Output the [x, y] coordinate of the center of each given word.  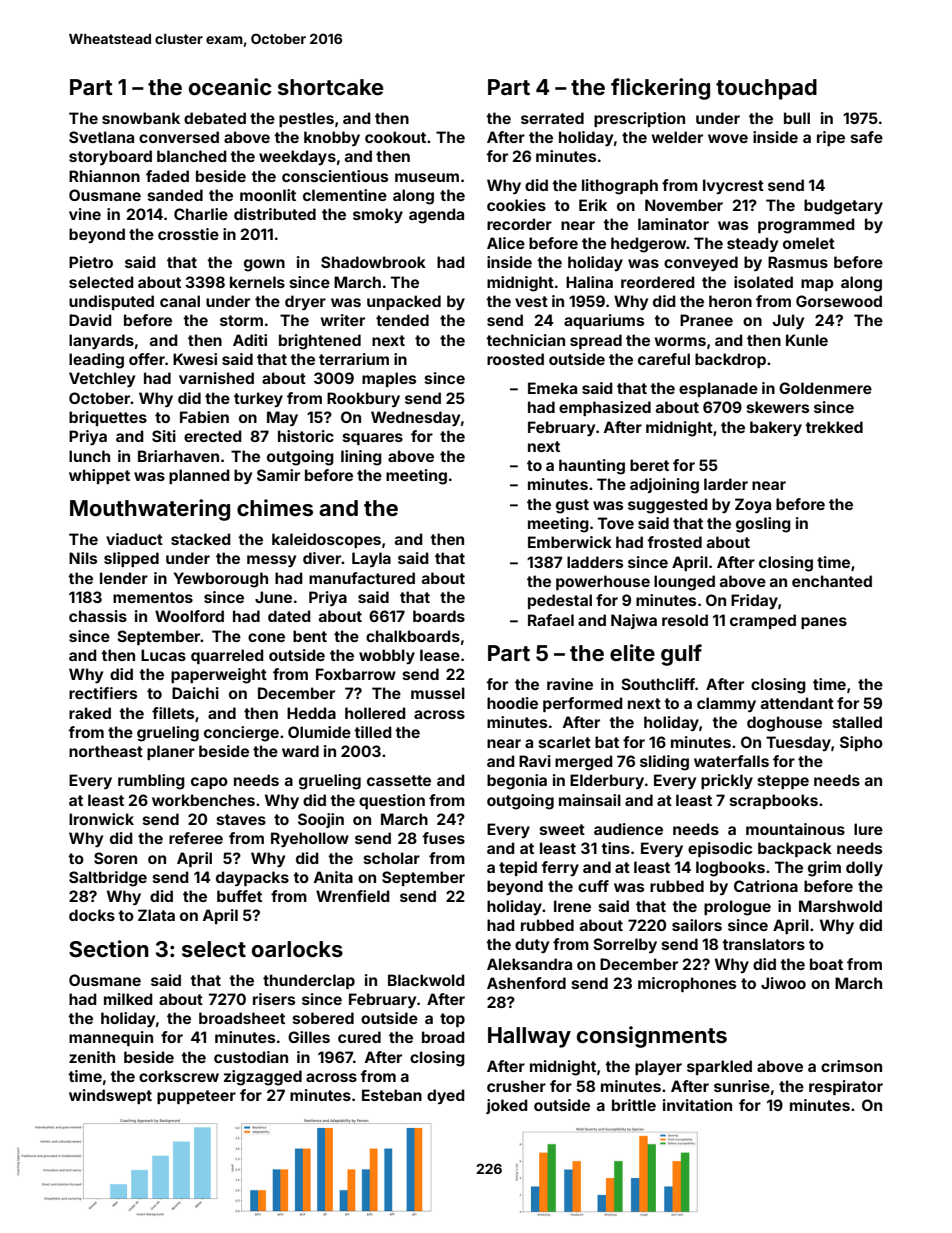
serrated [552, 118]
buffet [239, 896]
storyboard [110, 157]
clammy [726, 704]
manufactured [362, 578]
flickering [660, 89]
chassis [98, 616]
